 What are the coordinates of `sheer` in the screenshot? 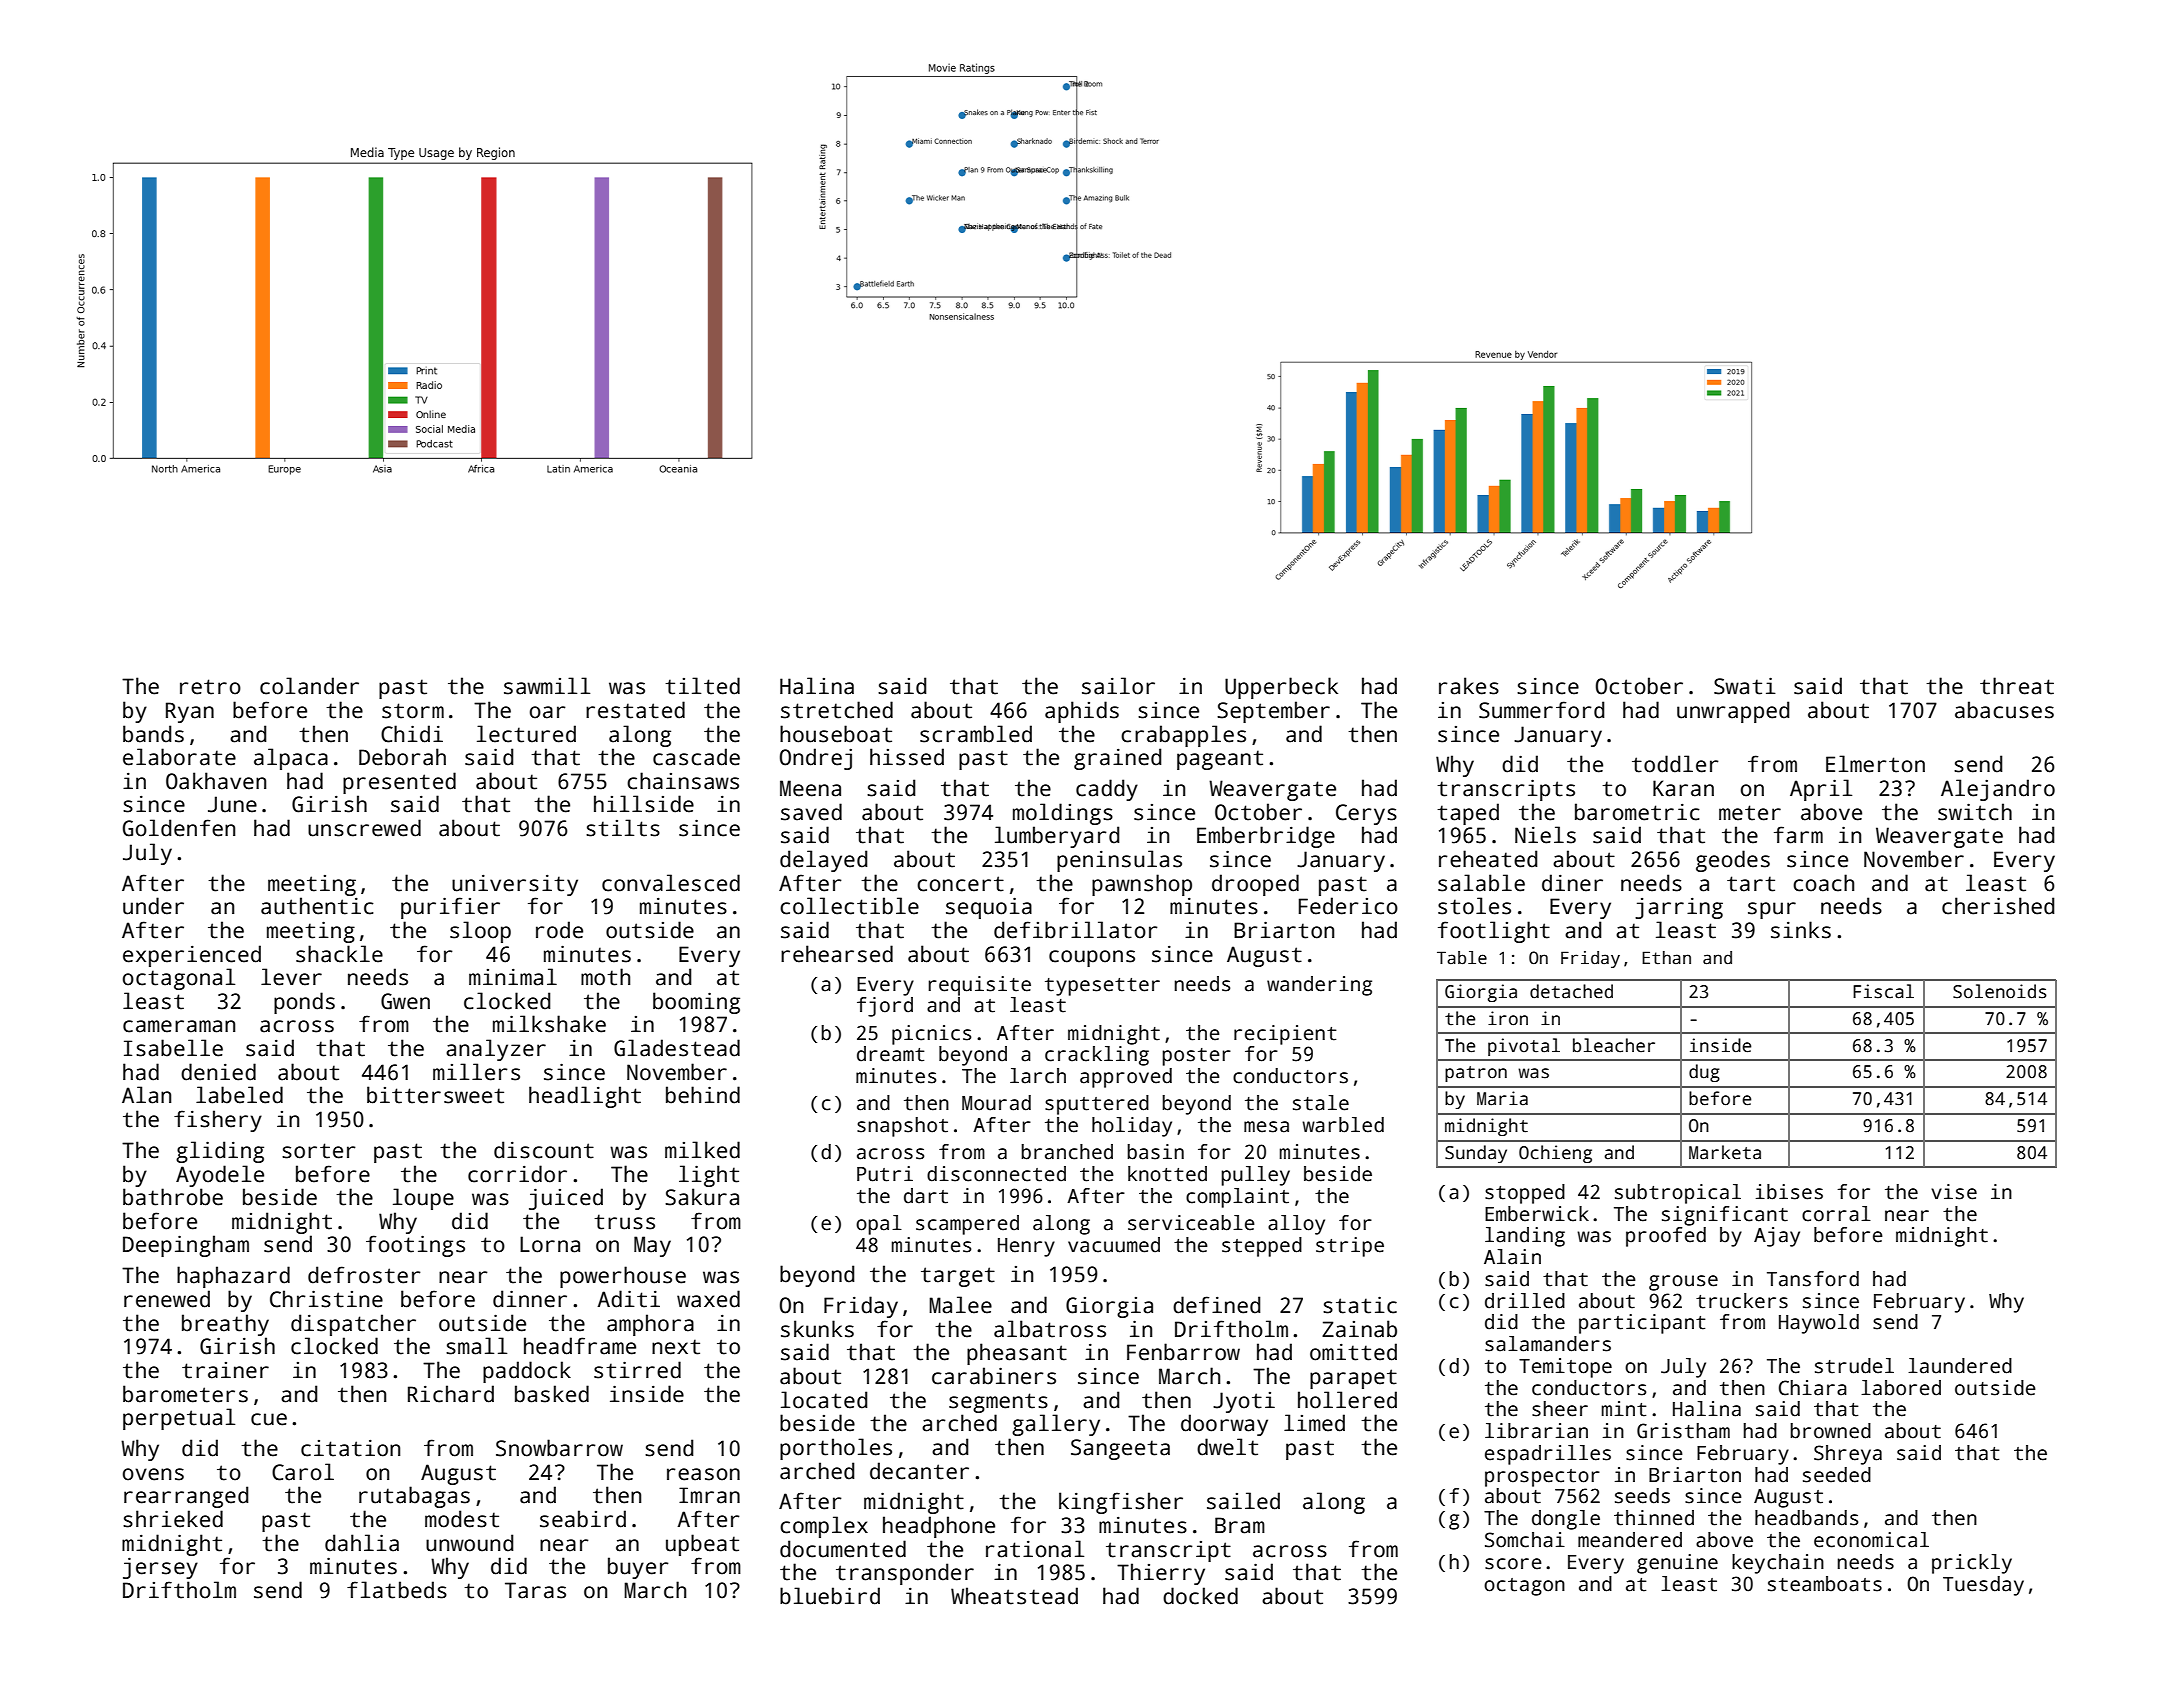 It's located at (1560, 1409).
